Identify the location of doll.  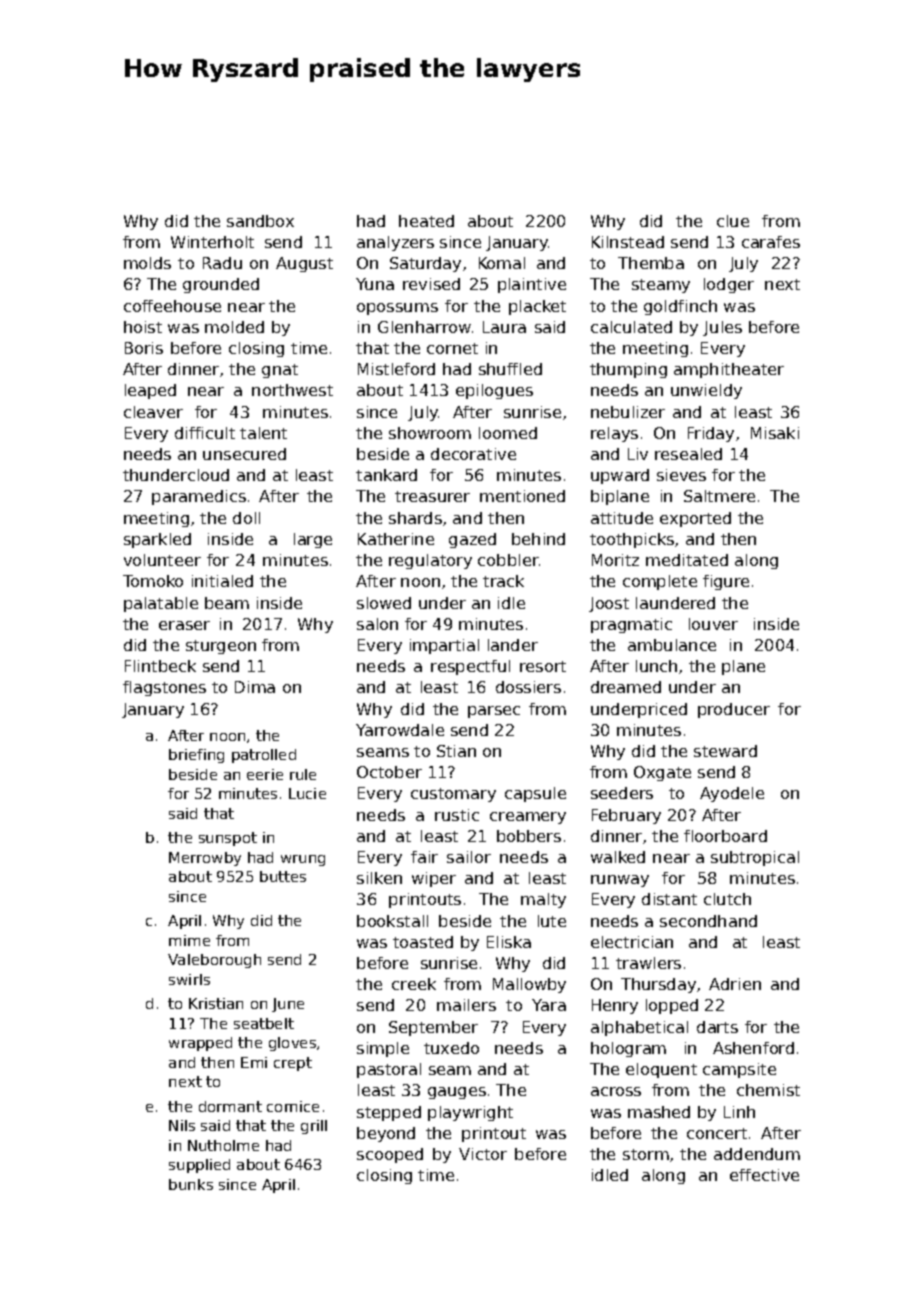
(246, 518).
